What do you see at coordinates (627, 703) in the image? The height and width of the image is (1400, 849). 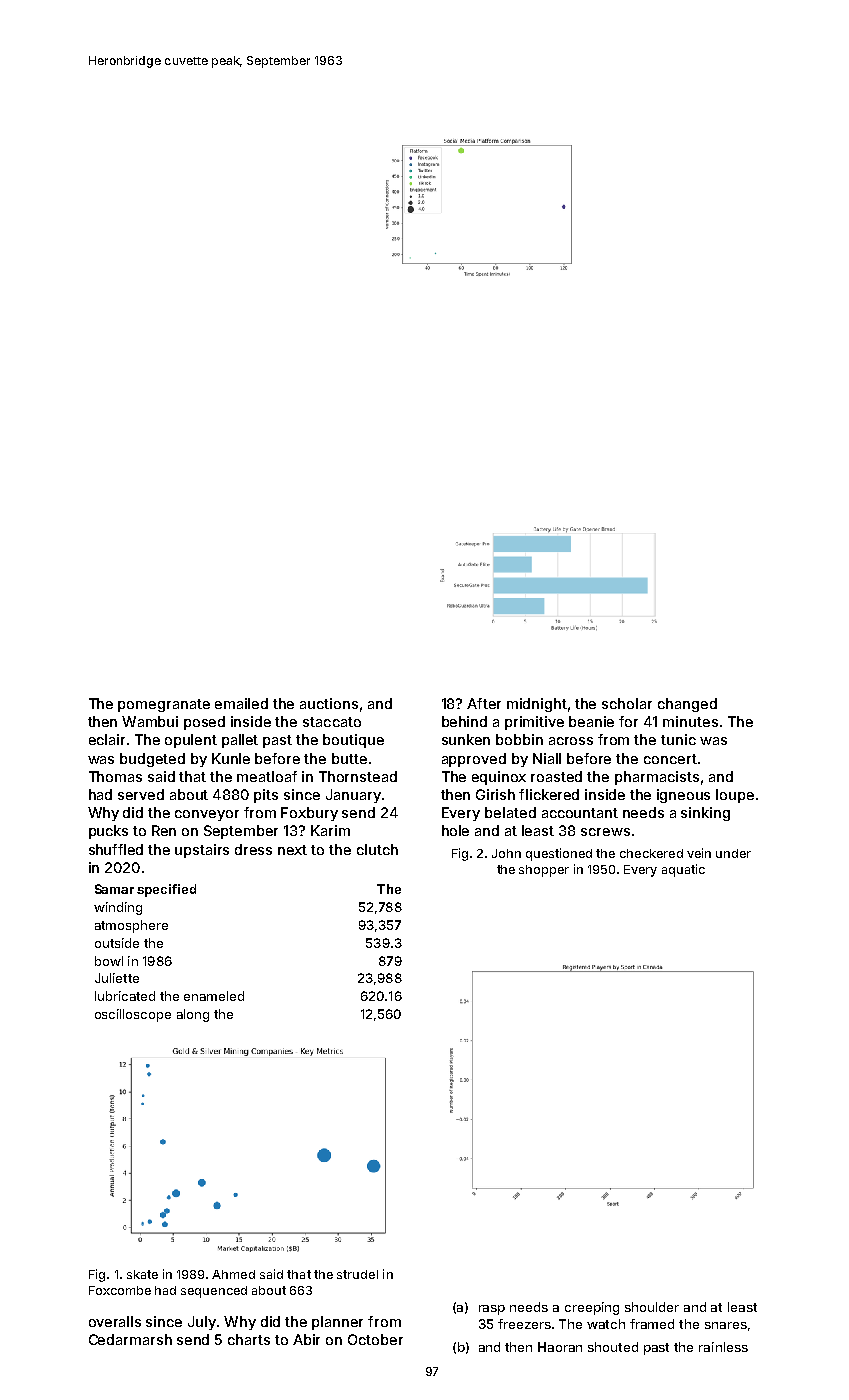 I see `scholar` at bounding box center [627, 703].
